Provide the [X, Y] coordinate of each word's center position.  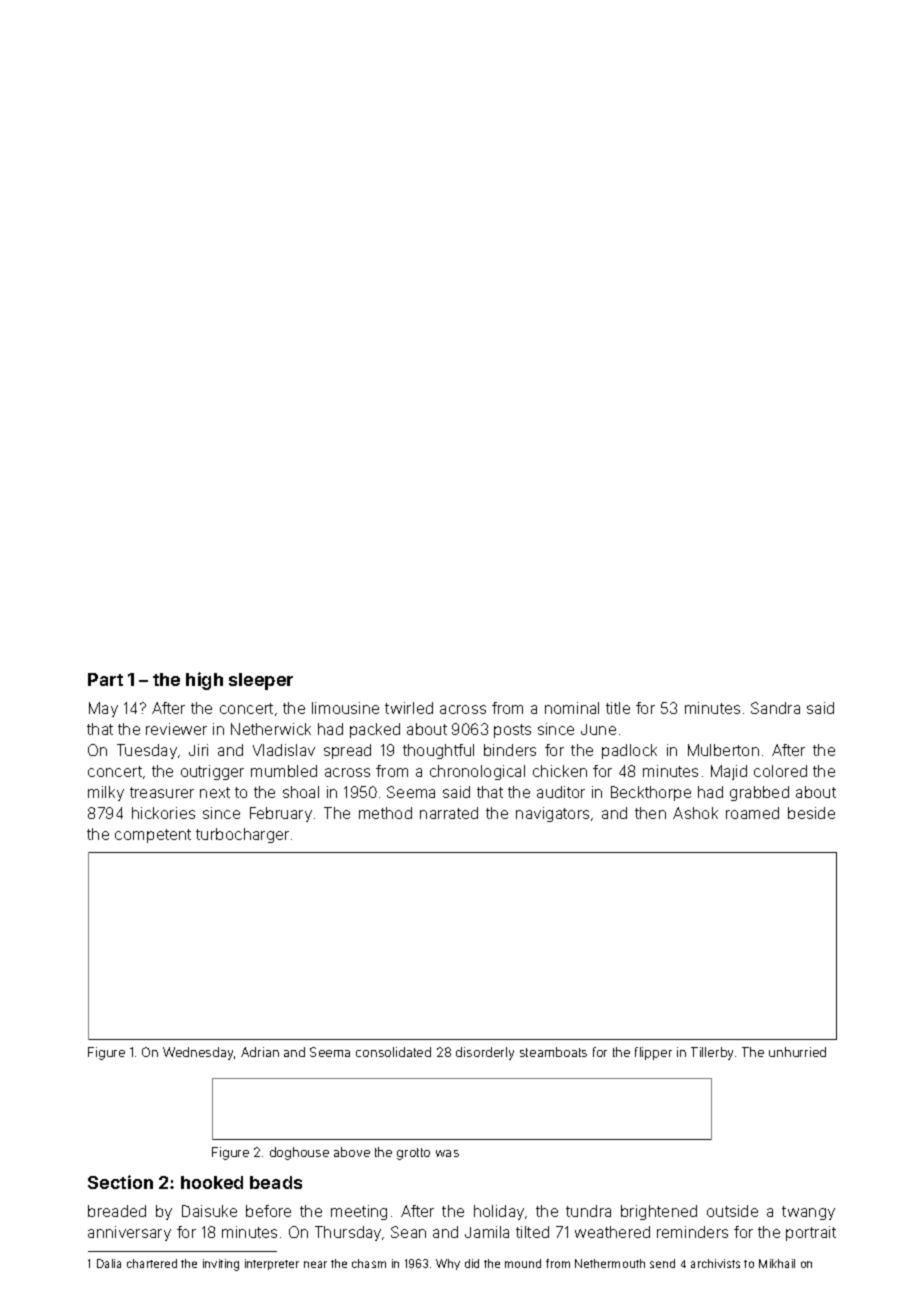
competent [153, 836]
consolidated [393, 1052]
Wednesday [198, 1053]
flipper [653, 1053]
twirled [409, 708]
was [447, 1153]
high [204, 681]
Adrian [260, 1052]
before [268, 1211]
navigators [552, 814]
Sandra [775, 708]
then [650, 813]
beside [811, 813]
